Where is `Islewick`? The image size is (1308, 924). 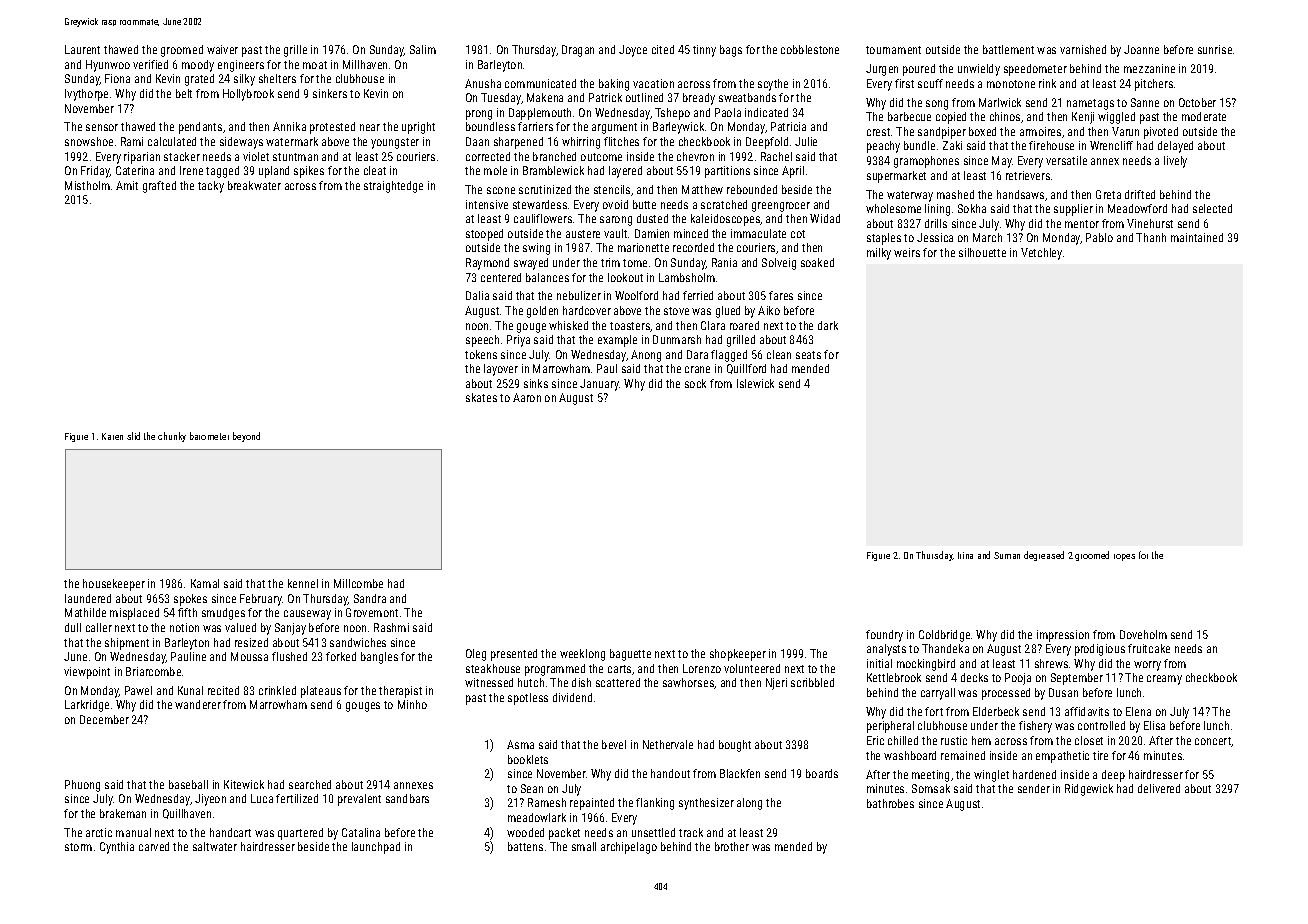
Islewick is located at coordinates (755, 383).
